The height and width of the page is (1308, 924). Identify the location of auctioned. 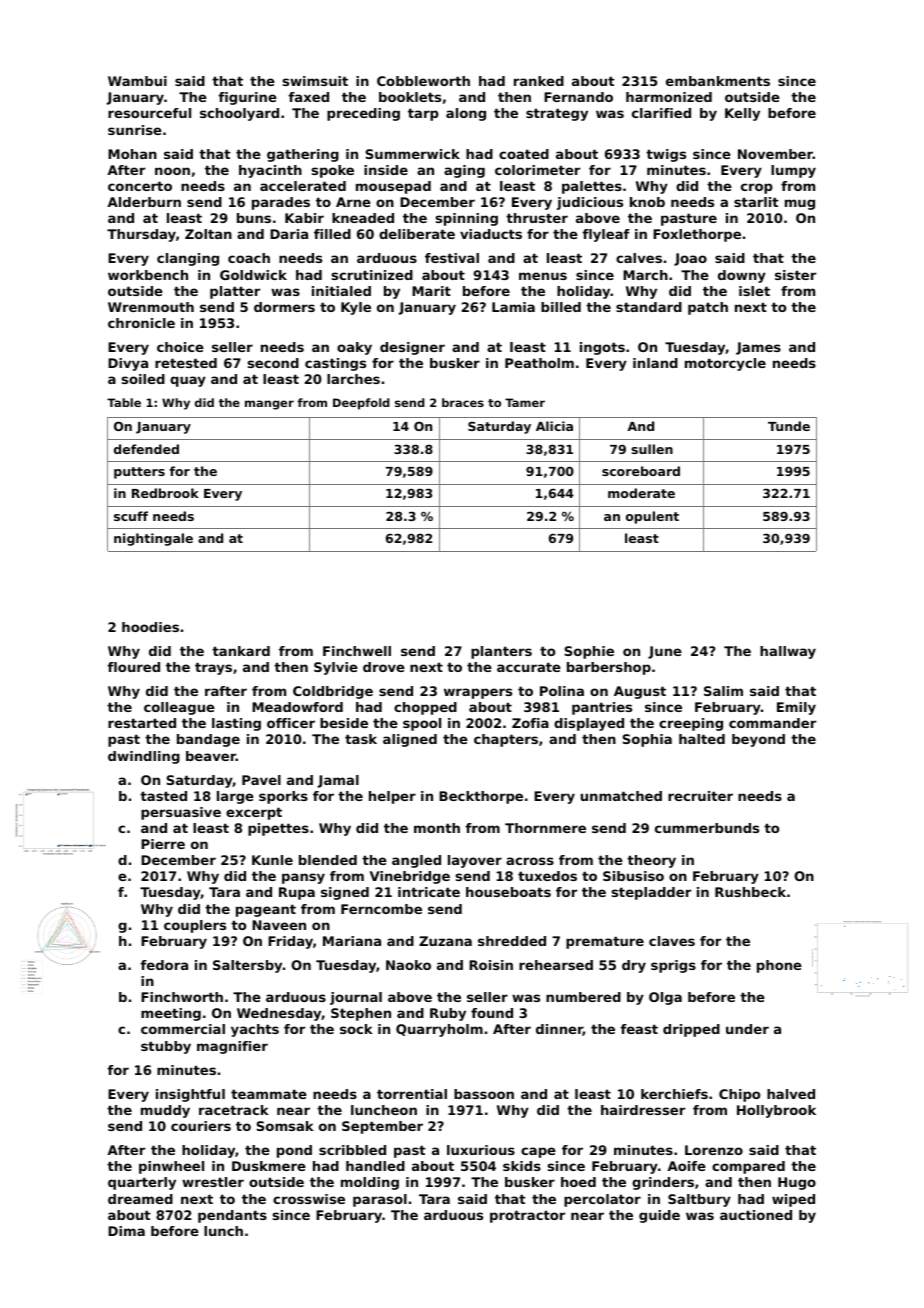
(756, 1215).
